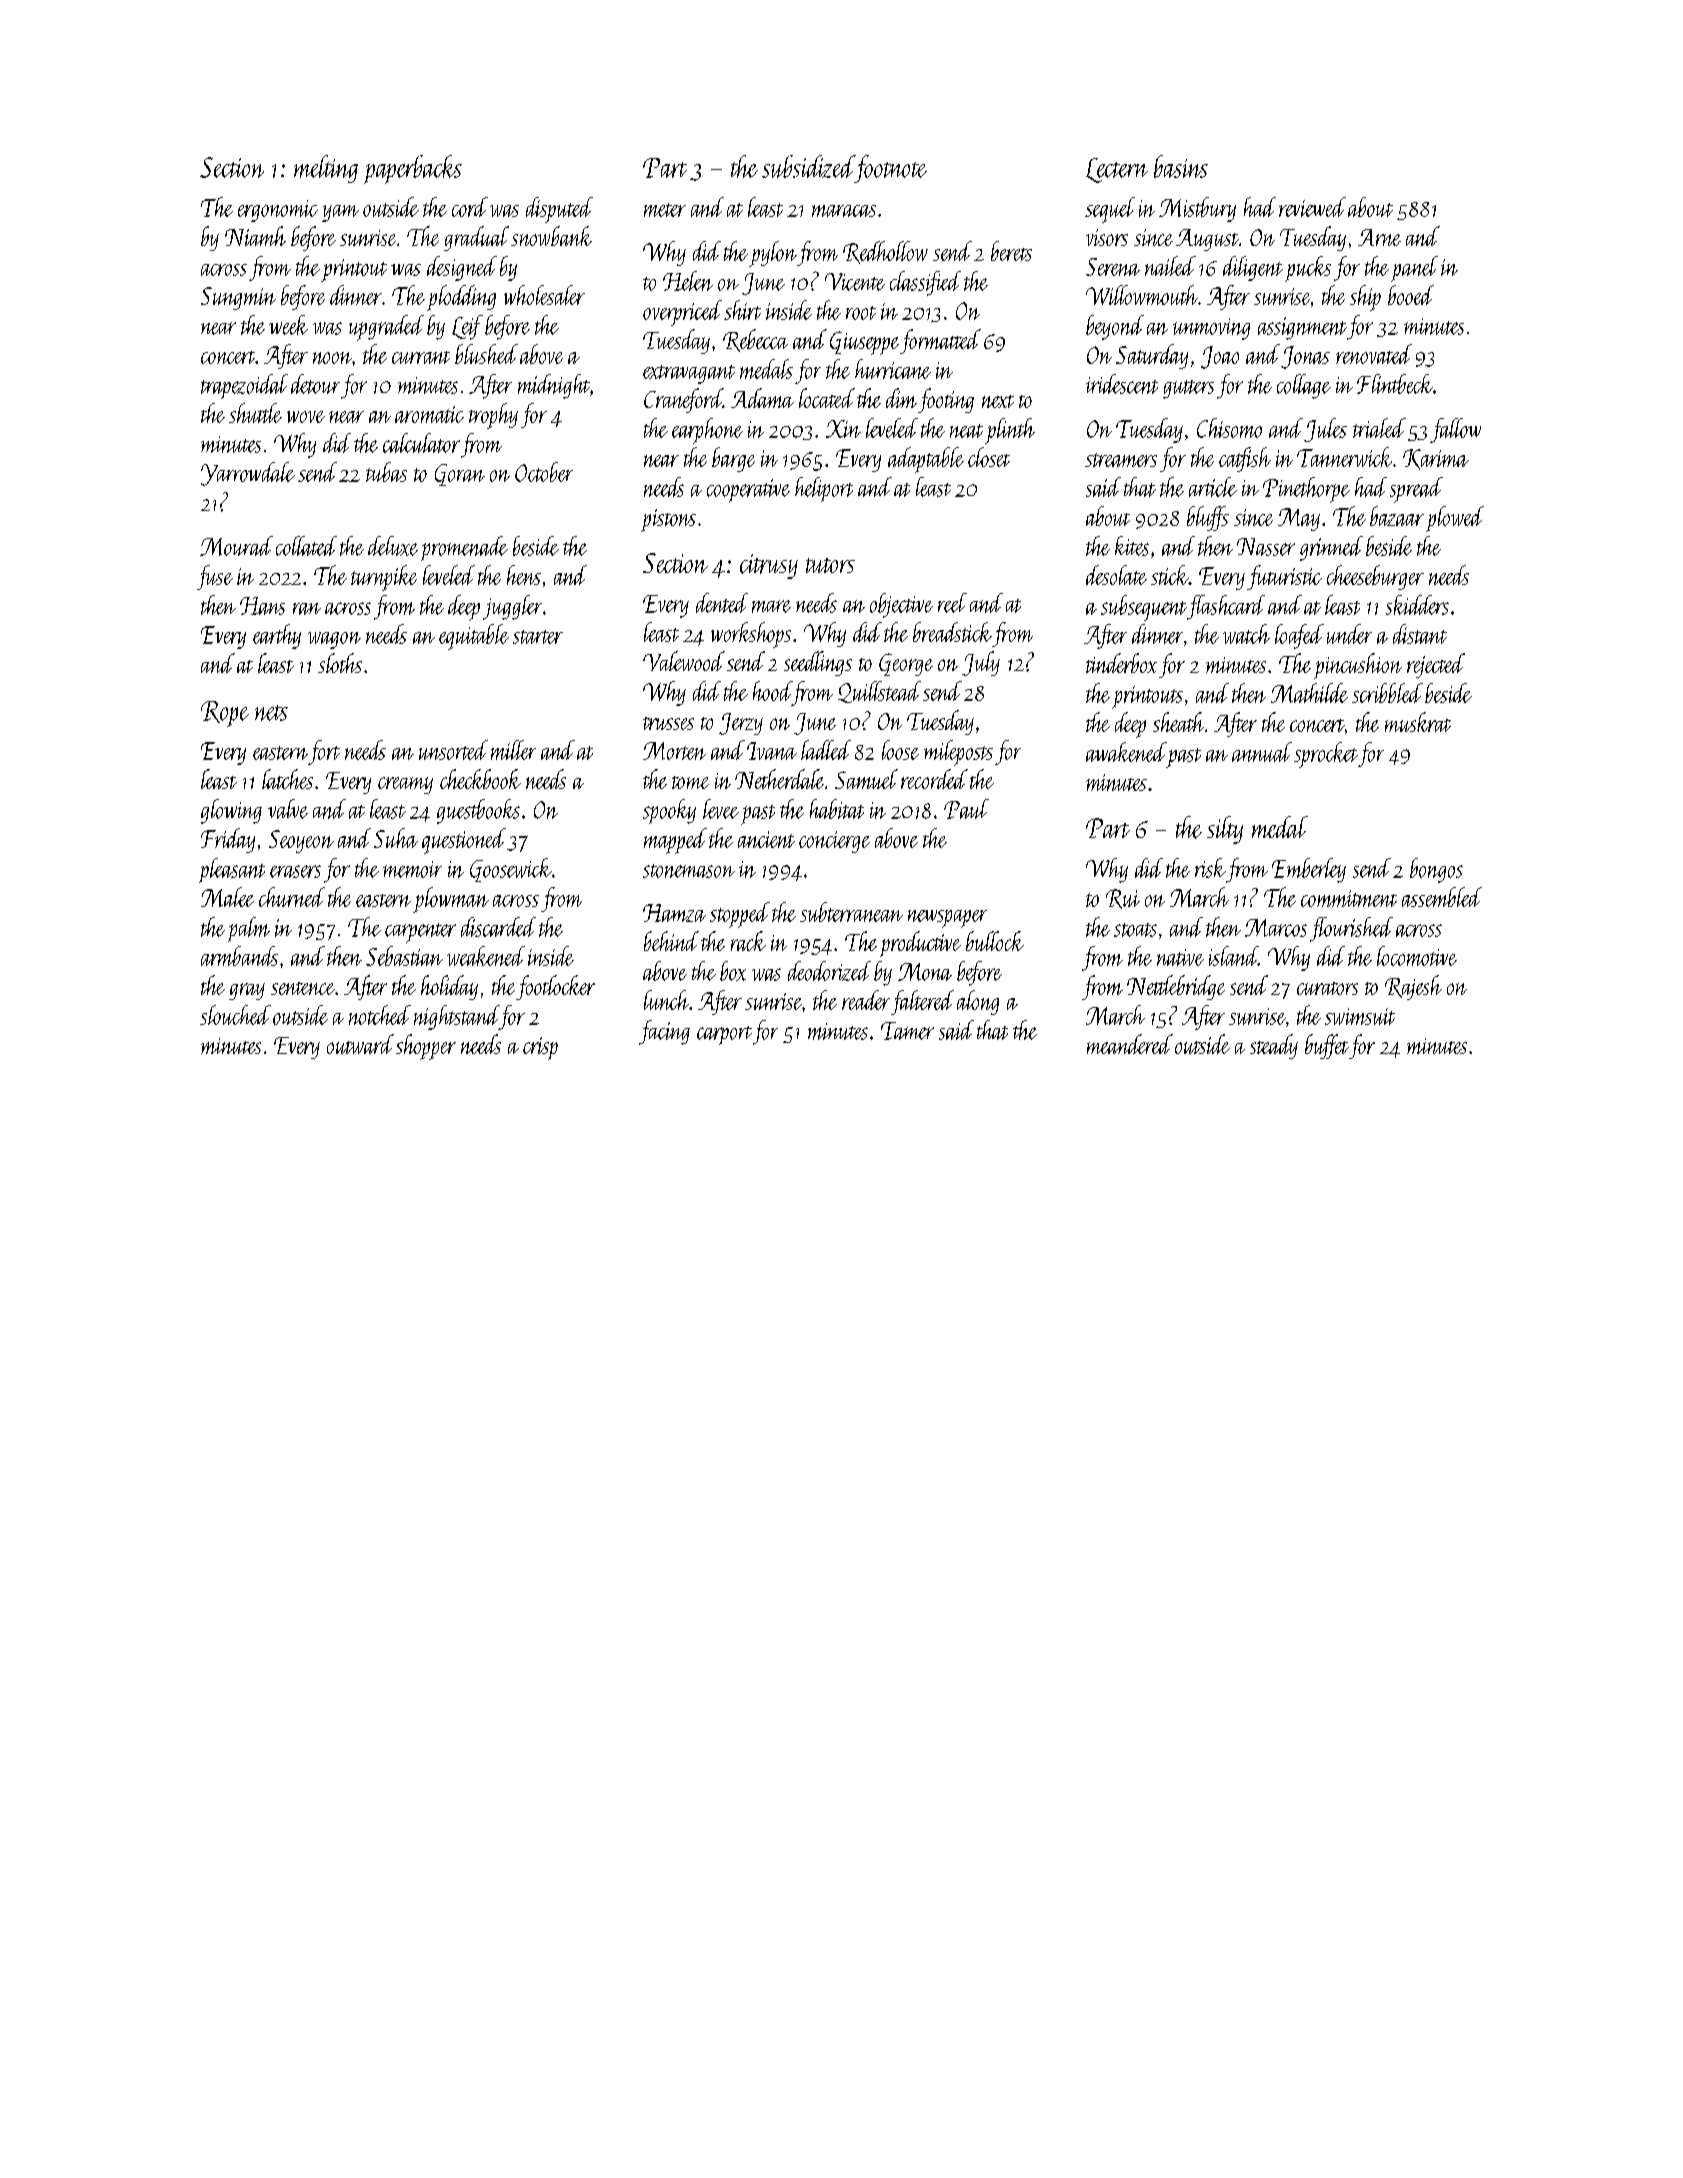 The image size is (1683, 2178). I want to click on melting, so click(326, 169).
